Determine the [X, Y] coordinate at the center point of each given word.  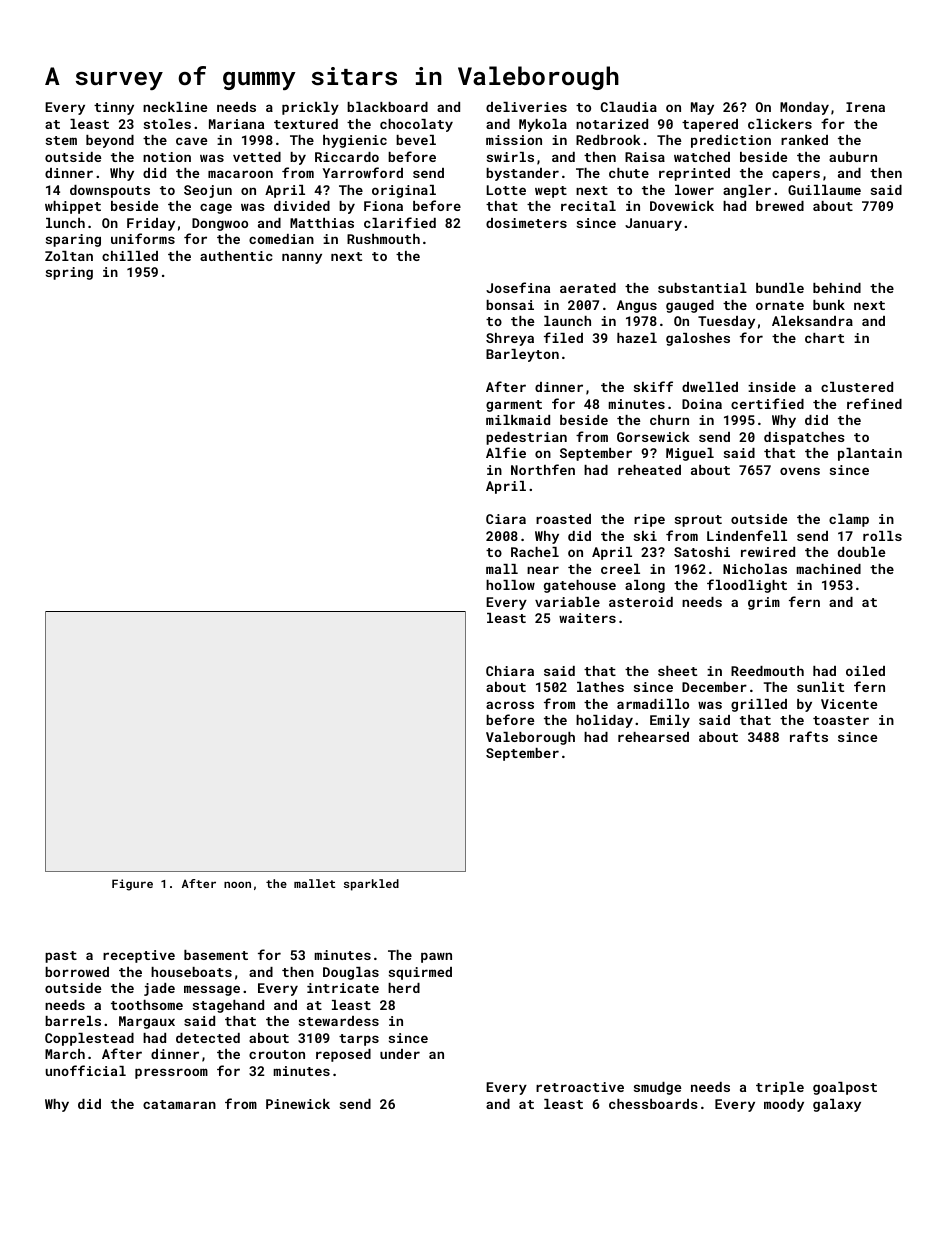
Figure [132, 885]
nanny [302, 258]
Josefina [518, 287]
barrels [73, 1021]
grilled [759, 705]
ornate [780, 305]
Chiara [510, 671]
